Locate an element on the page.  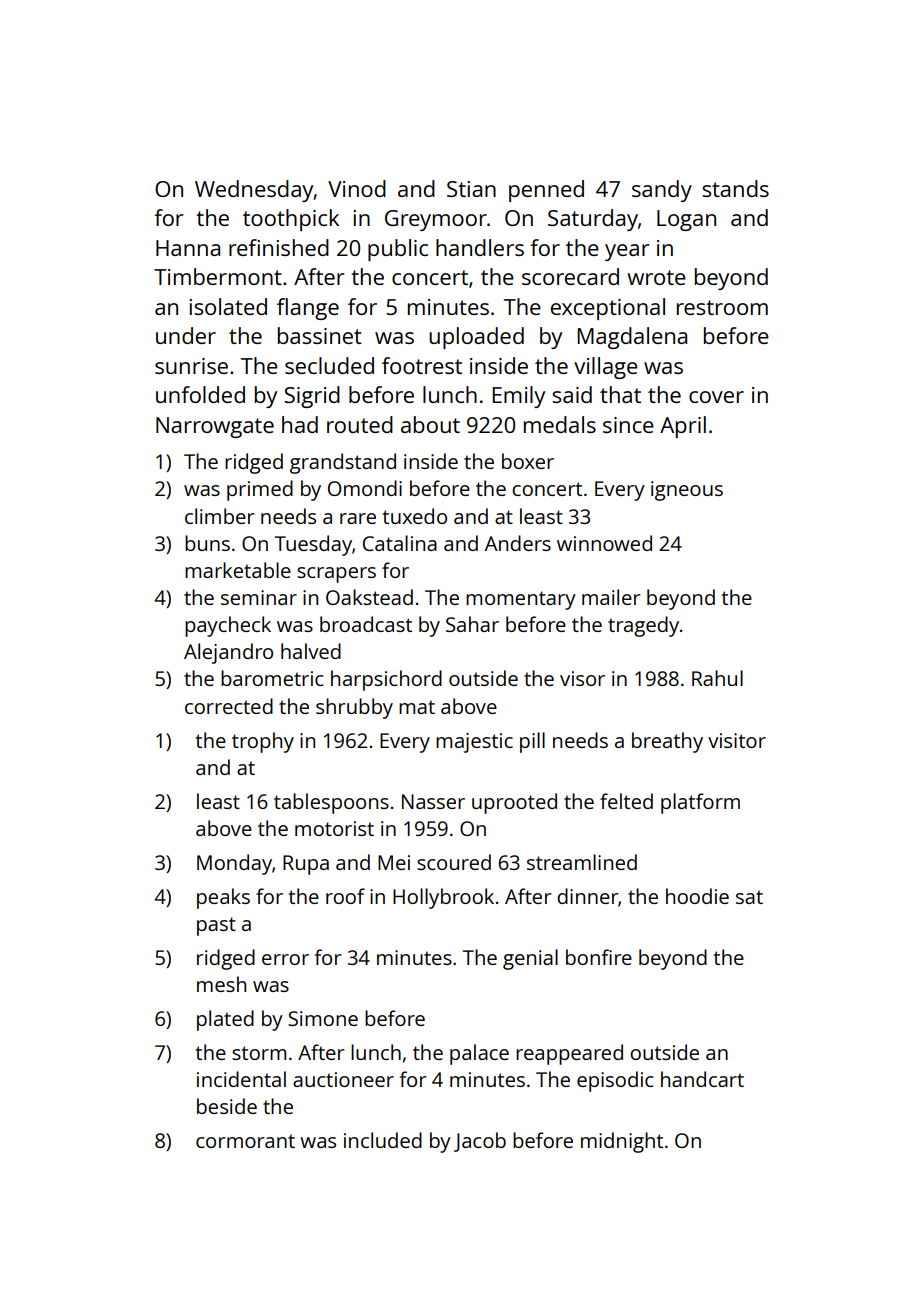
Wednesday is located at coordinates (254, 191).
